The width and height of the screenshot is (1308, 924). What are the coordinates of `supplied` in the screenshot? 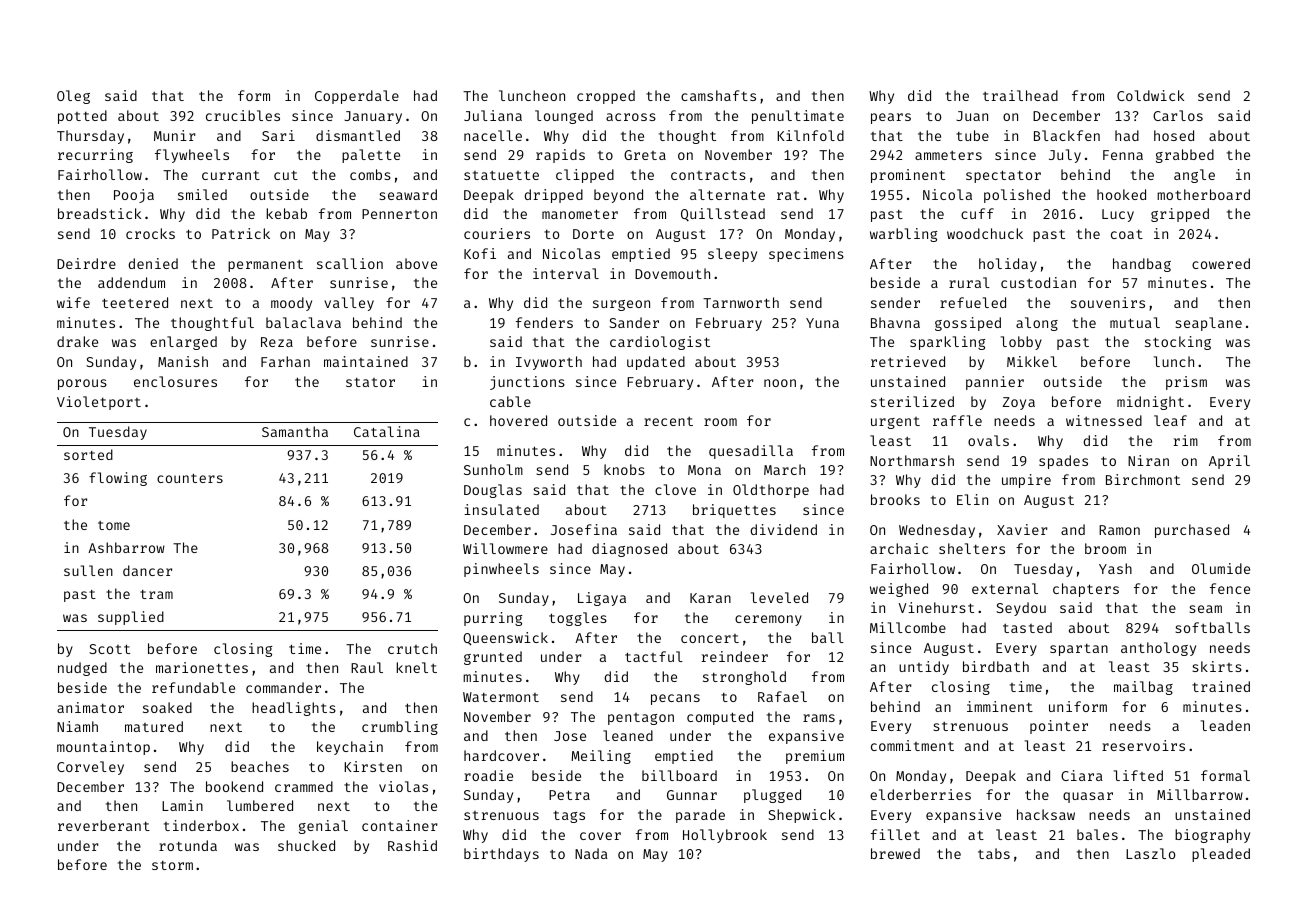 It's located at (131, 618).
